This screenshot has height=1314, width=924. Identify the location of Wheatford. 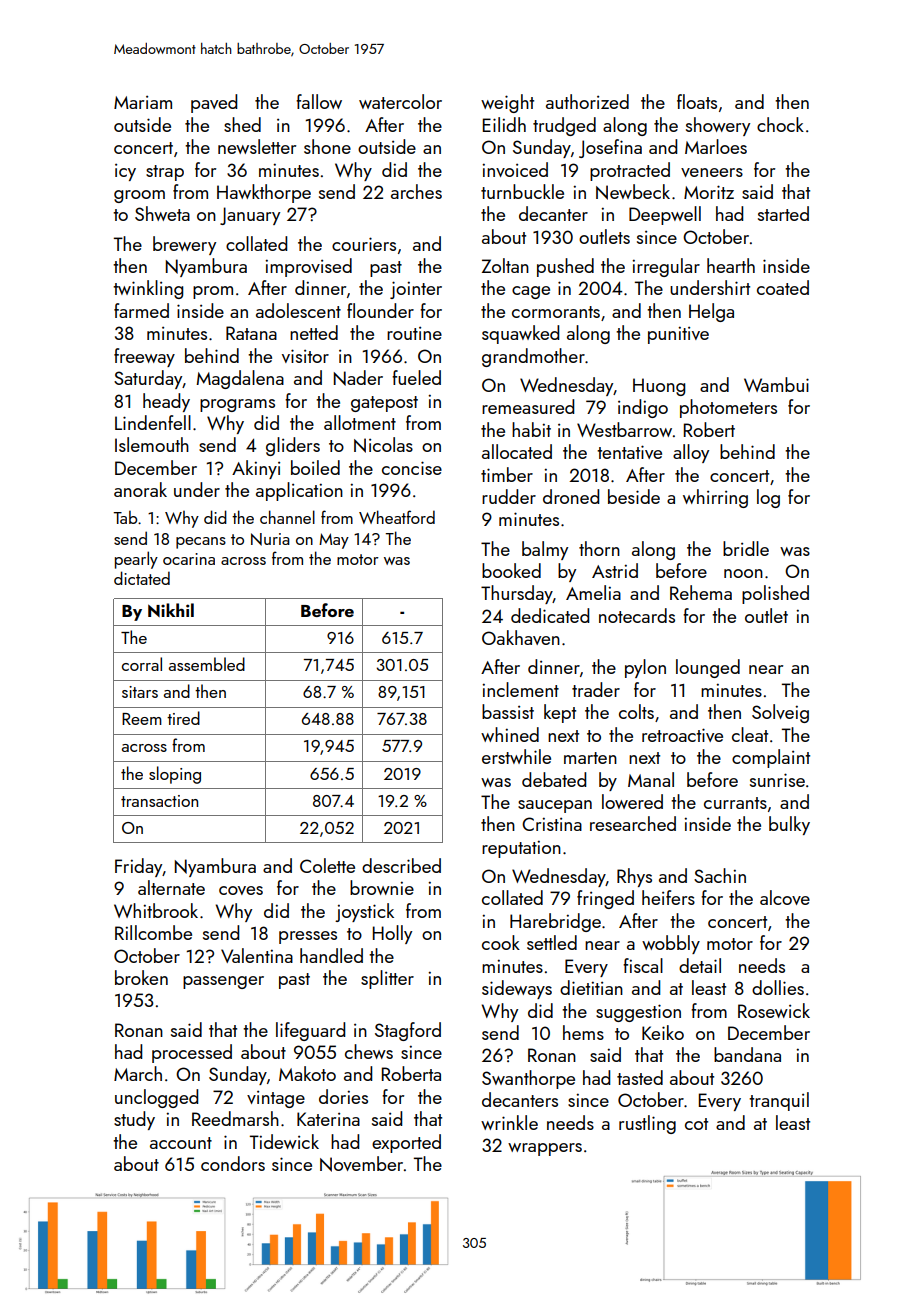
(397, 517).
